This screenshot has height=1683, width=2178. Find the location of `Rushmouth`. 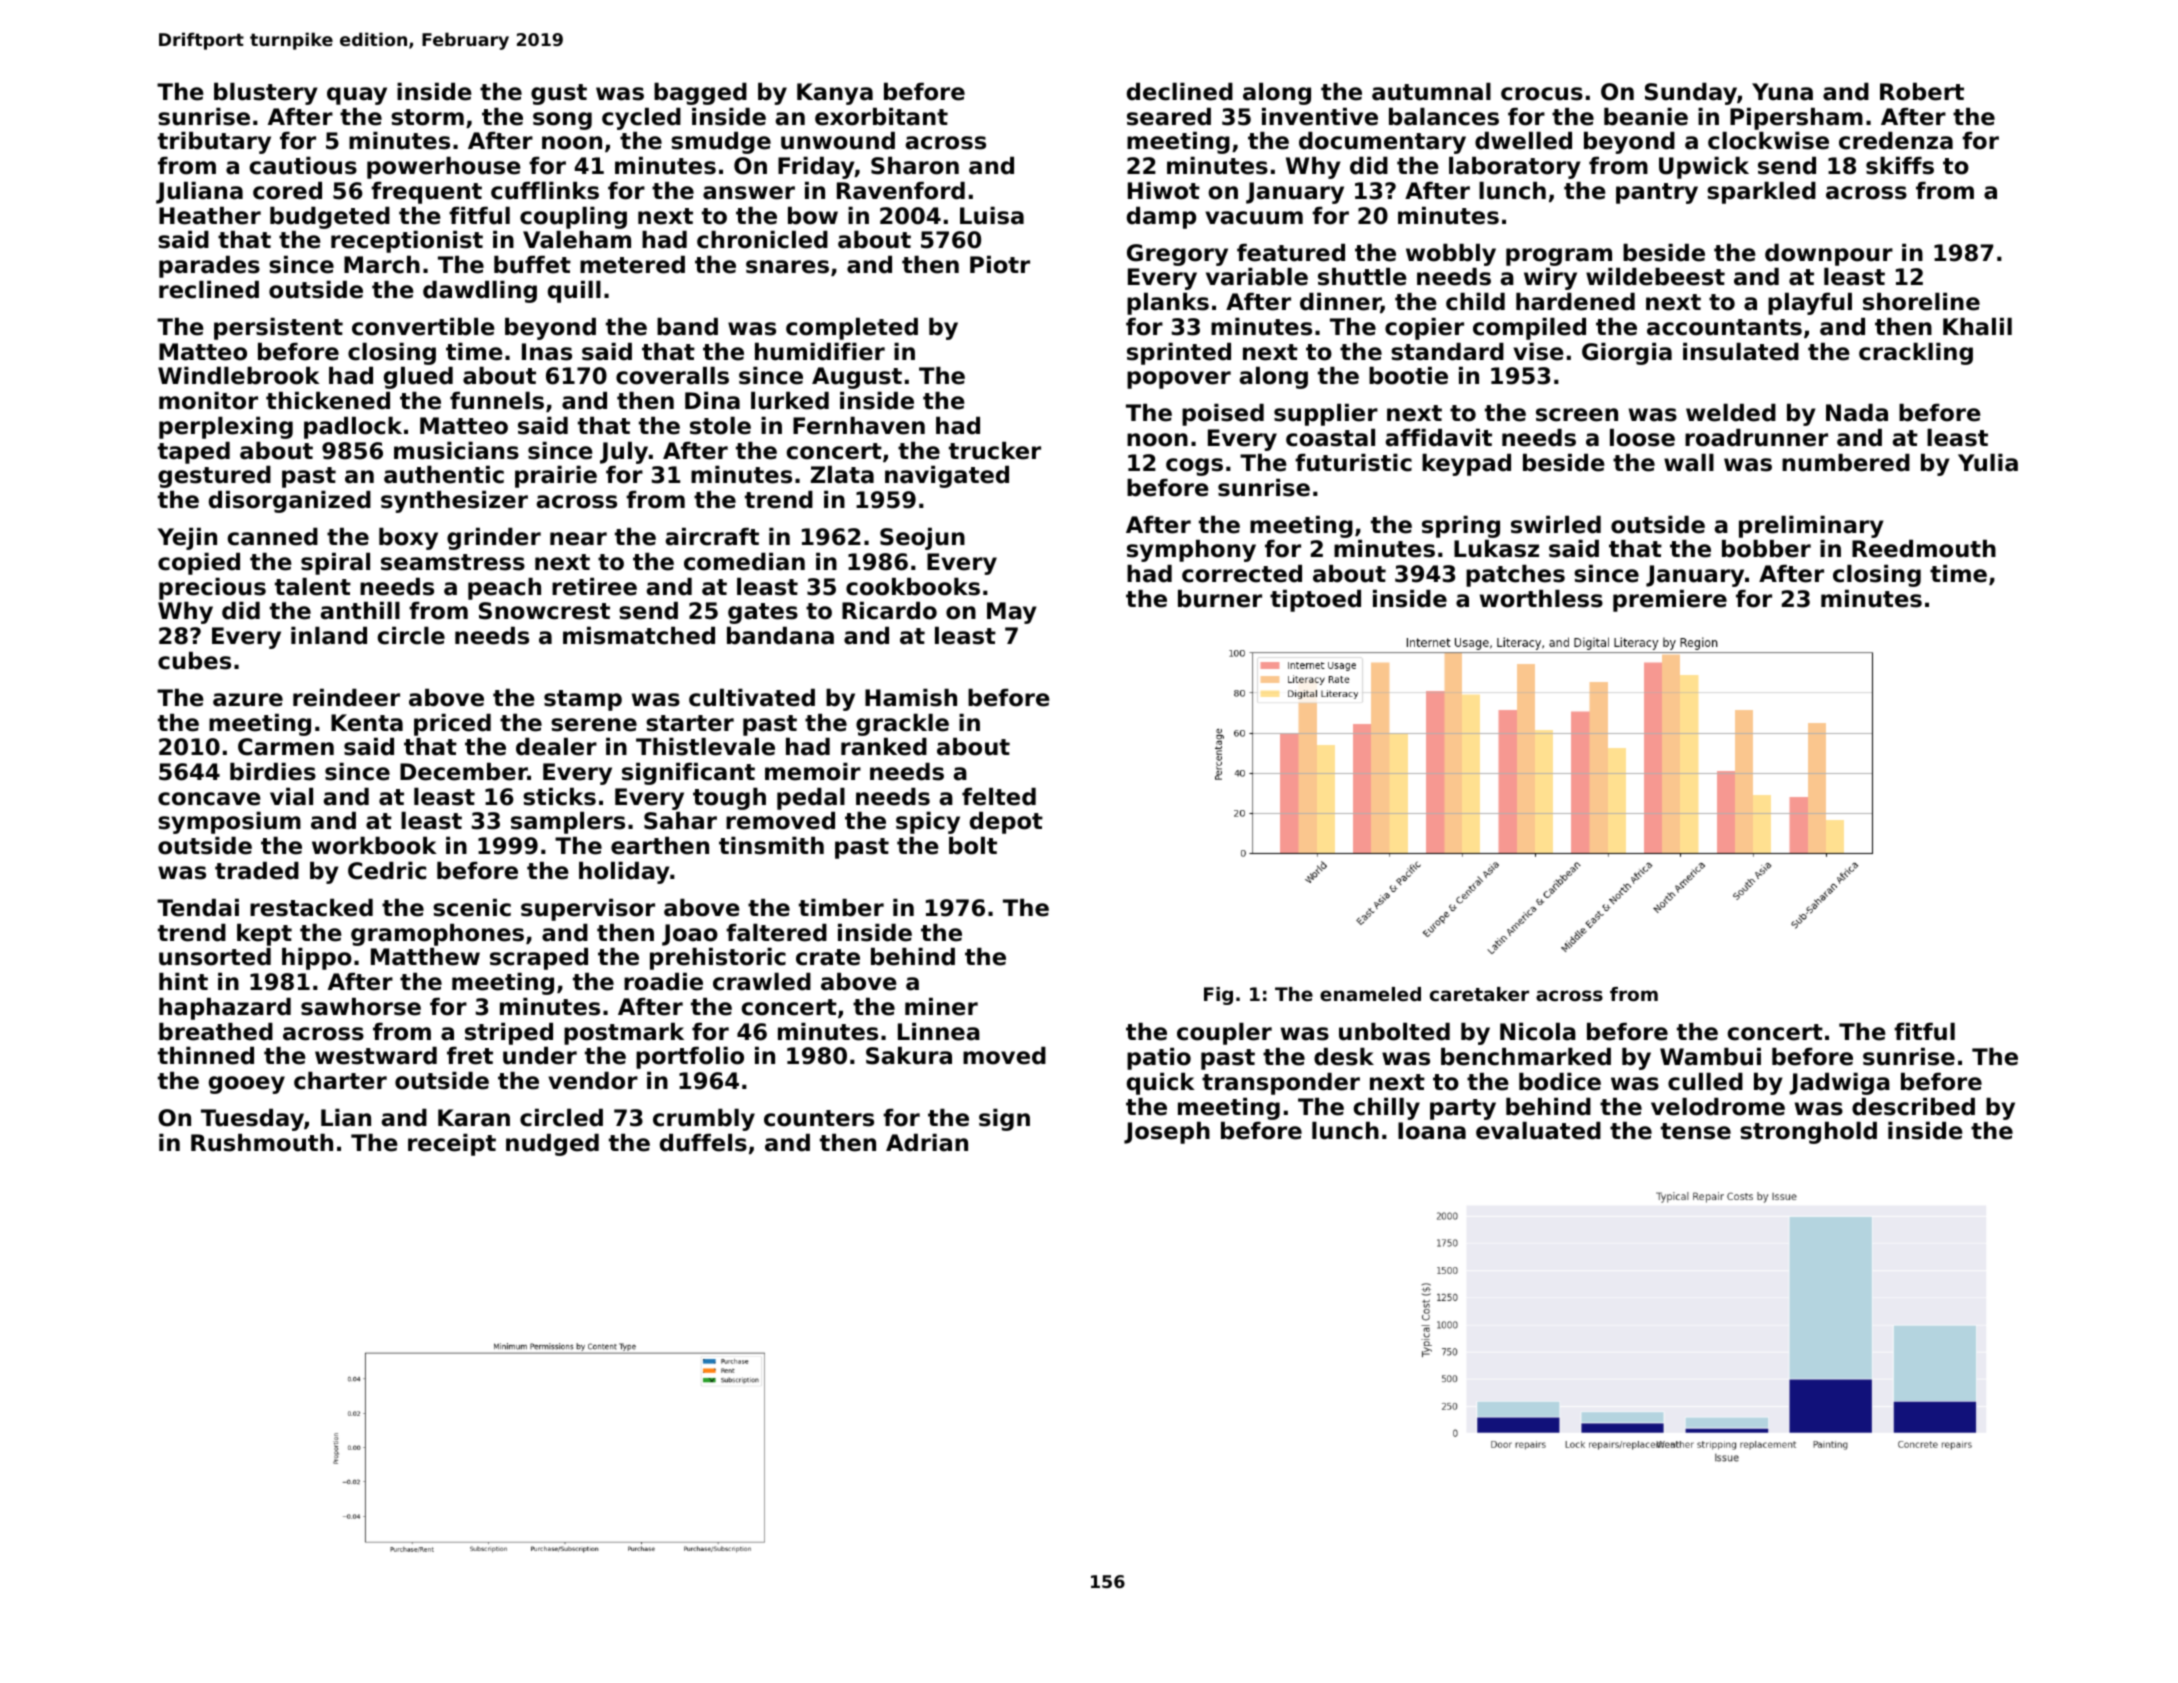

Rushmouth is located at coordinates (262, 1143).
